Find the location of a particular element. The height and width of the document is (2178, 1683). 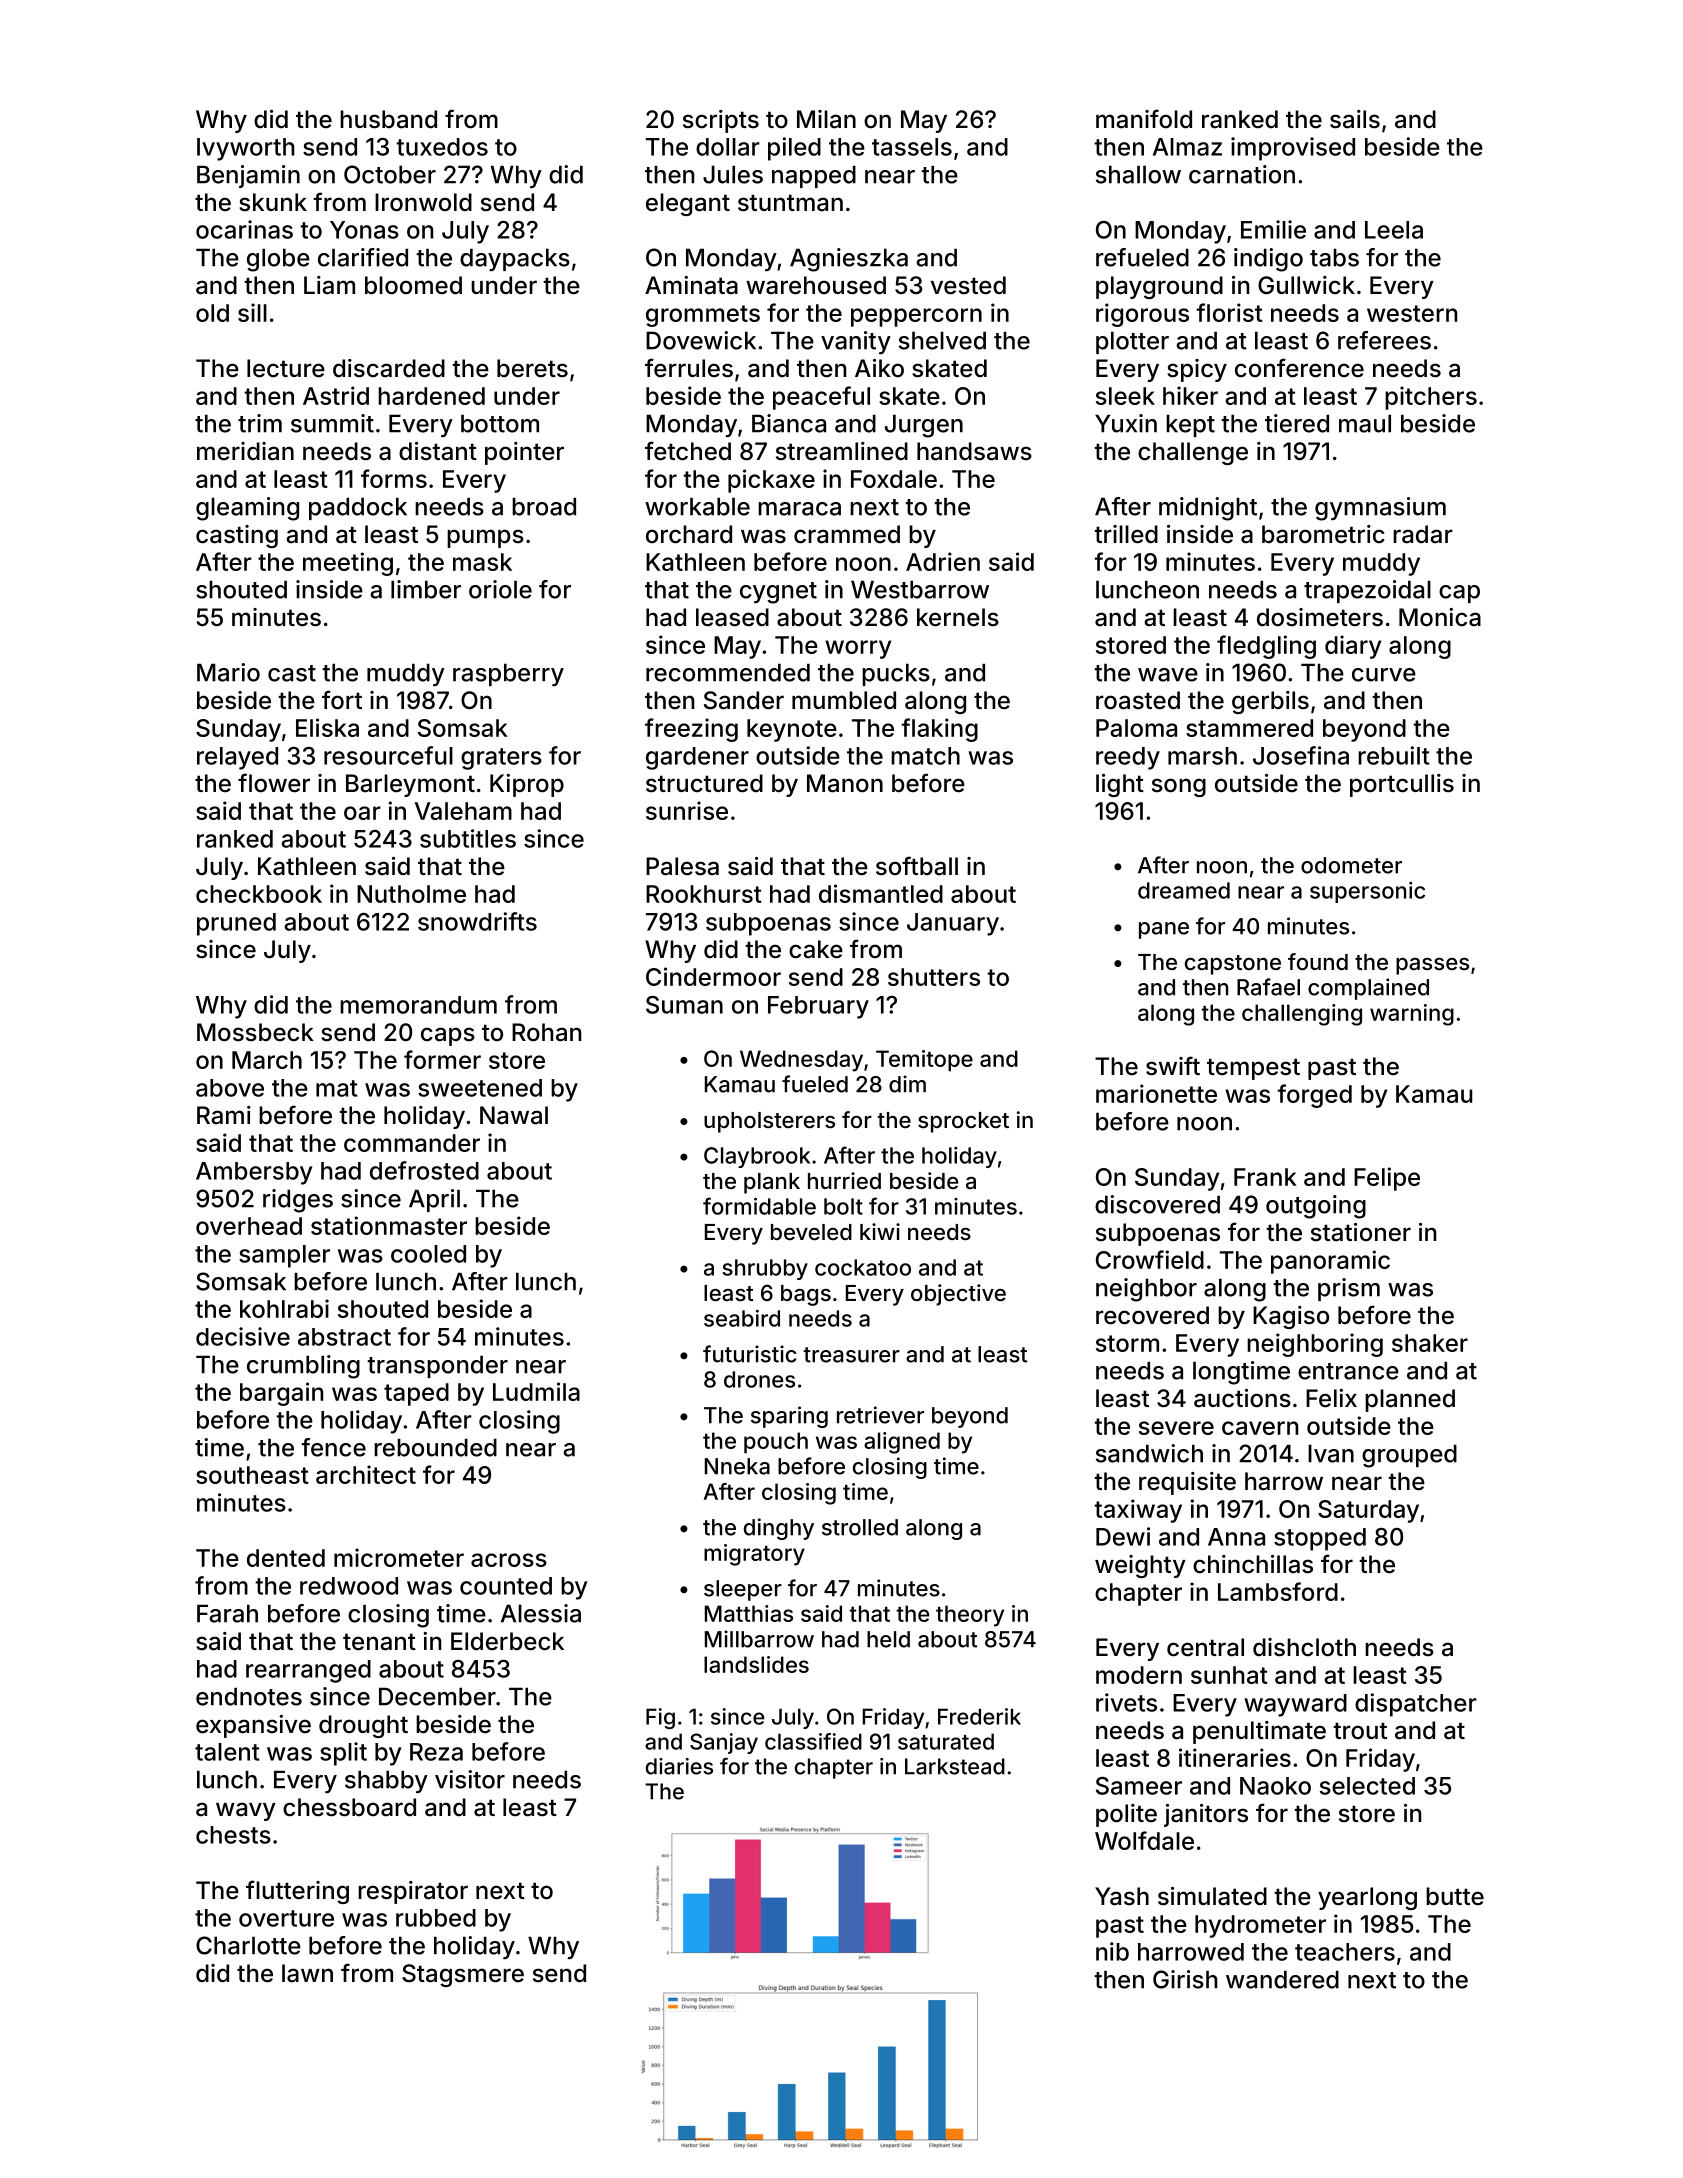

sails is located at coordinates (1355, 119).
